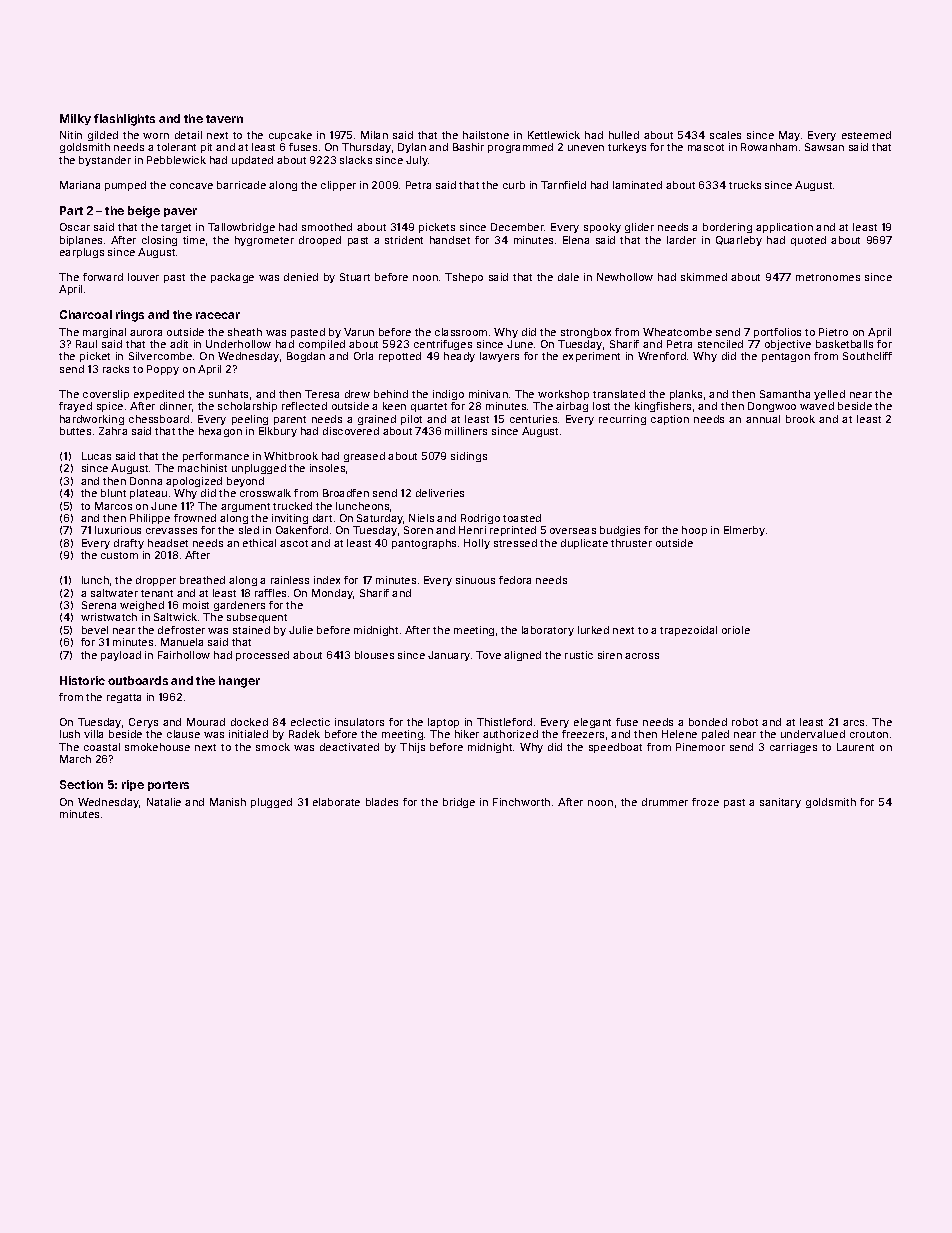 The image size is (952, 1233). Describe the element at coordinates (449, 656) in the document. I see `January` at that location.
